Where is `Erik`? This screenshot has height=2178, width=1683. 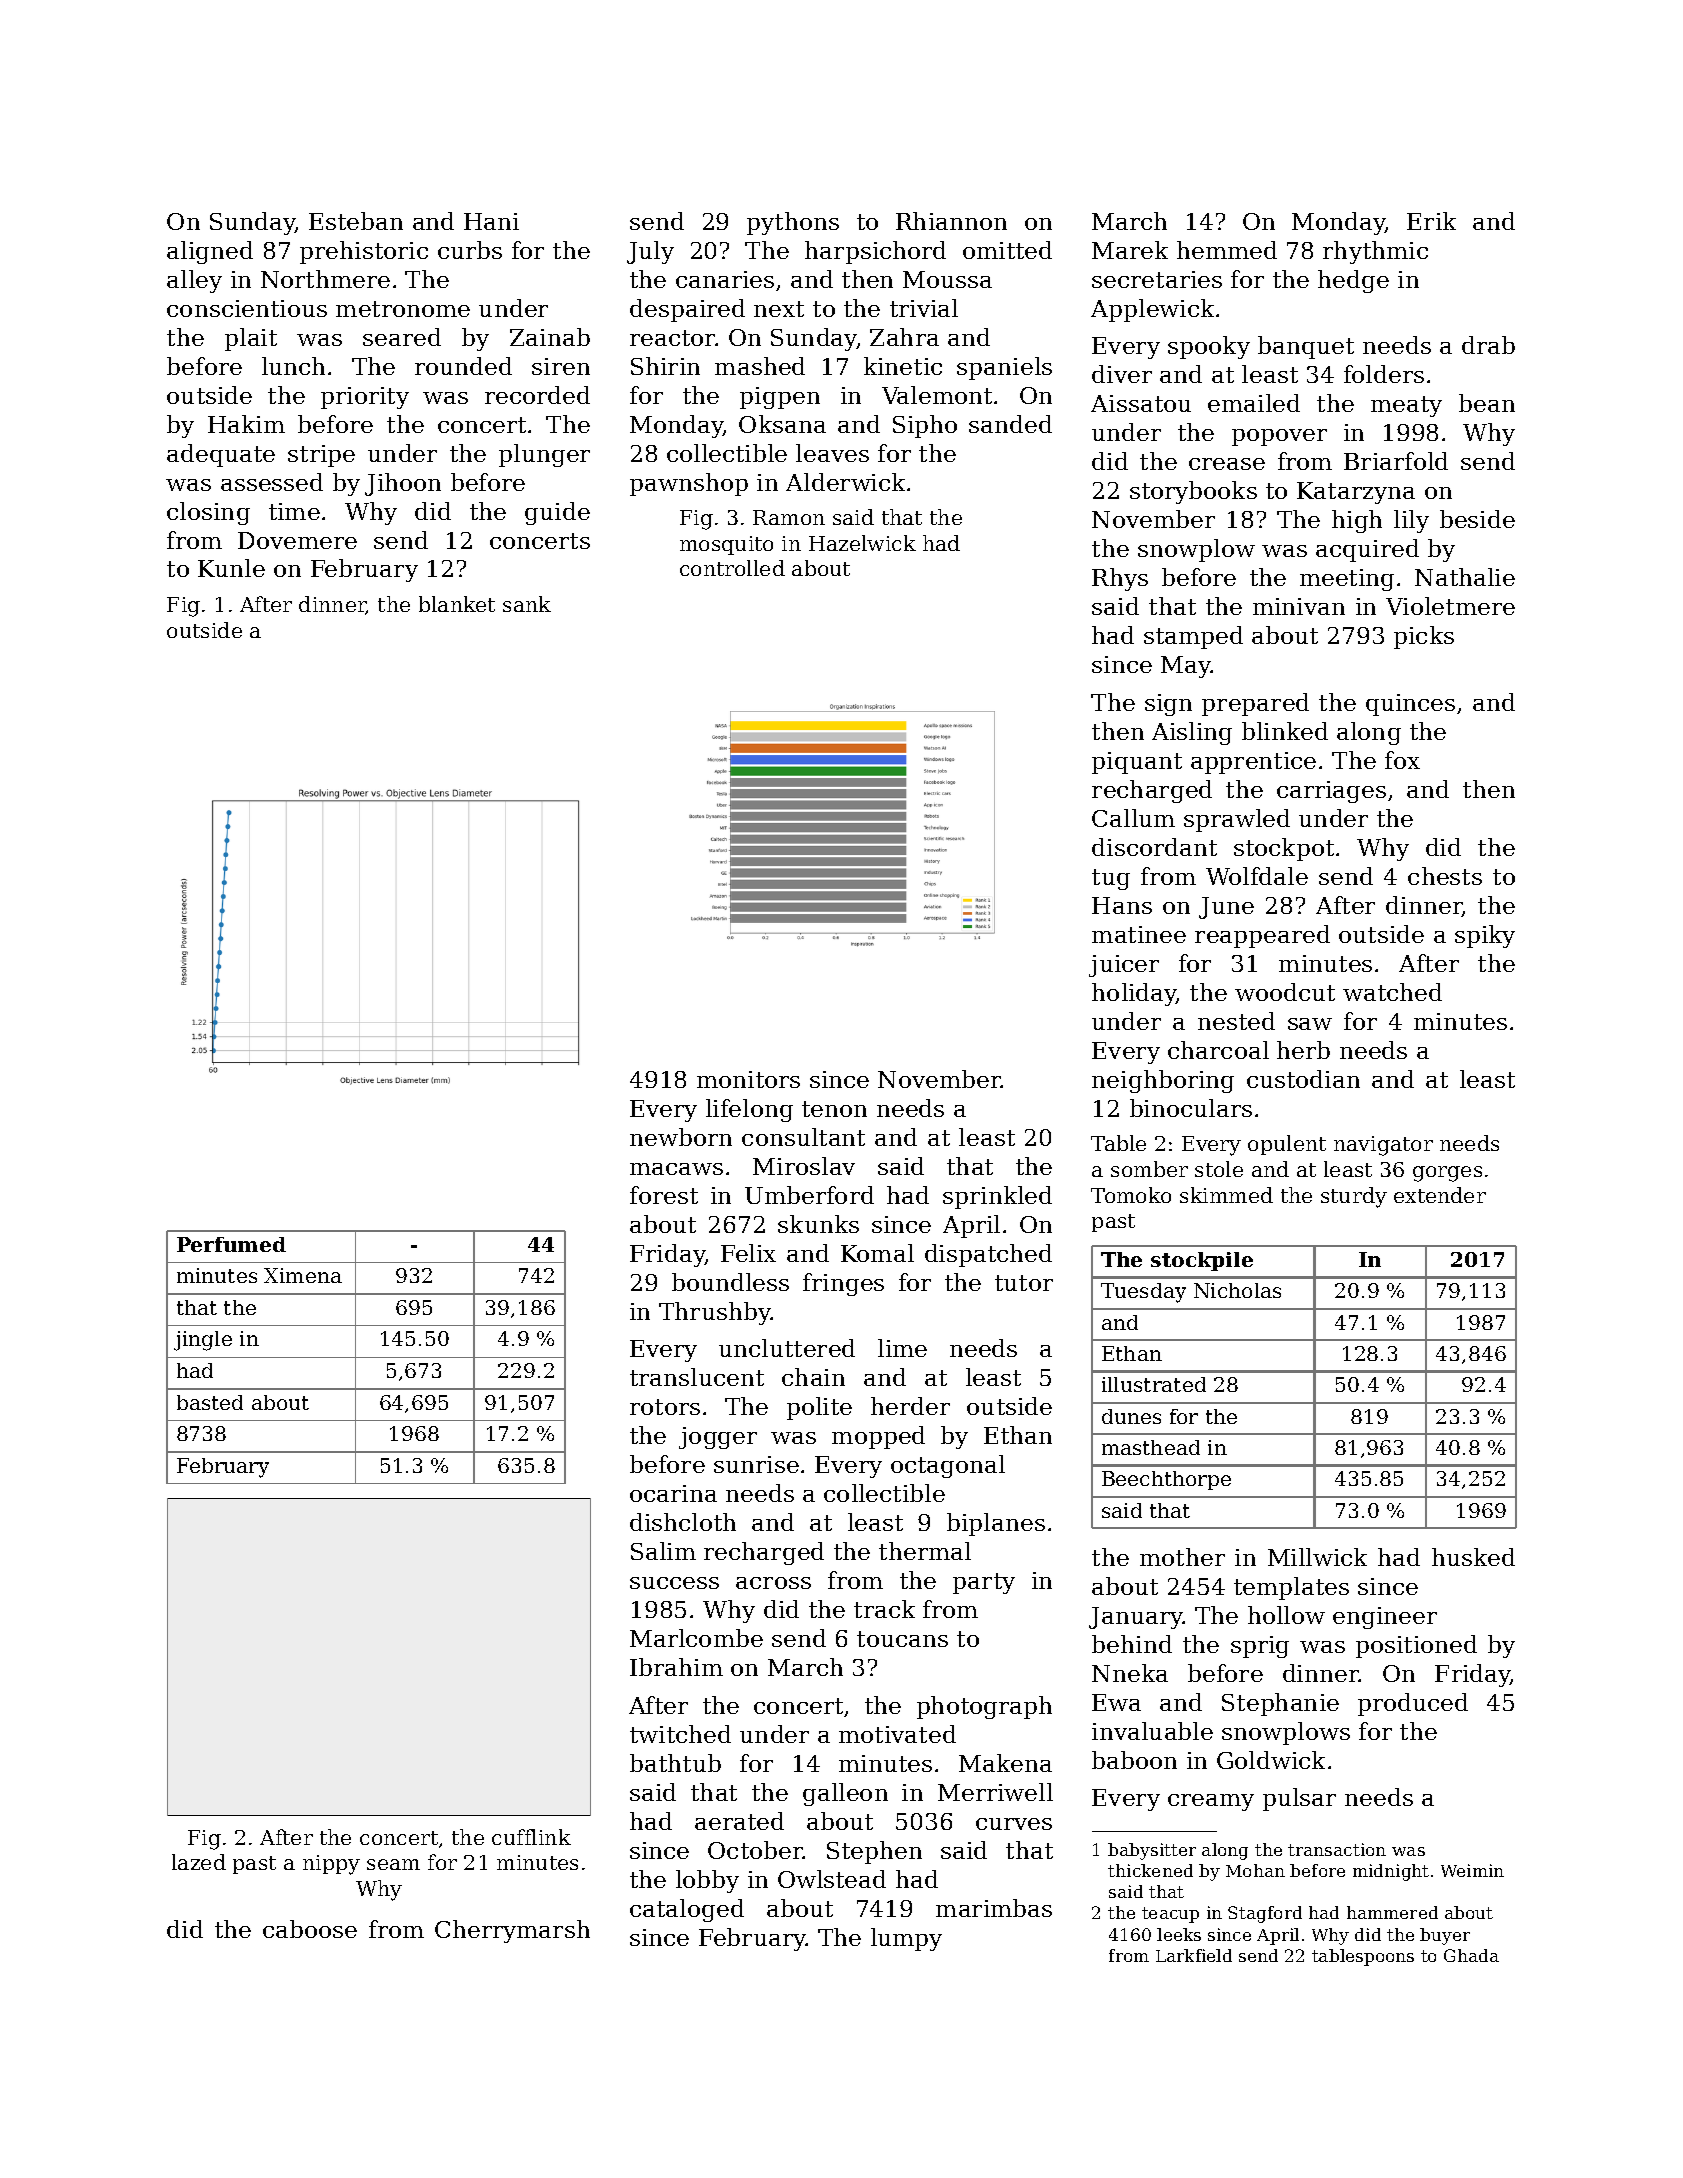 Erik is located at coordinates (1431, 221).
